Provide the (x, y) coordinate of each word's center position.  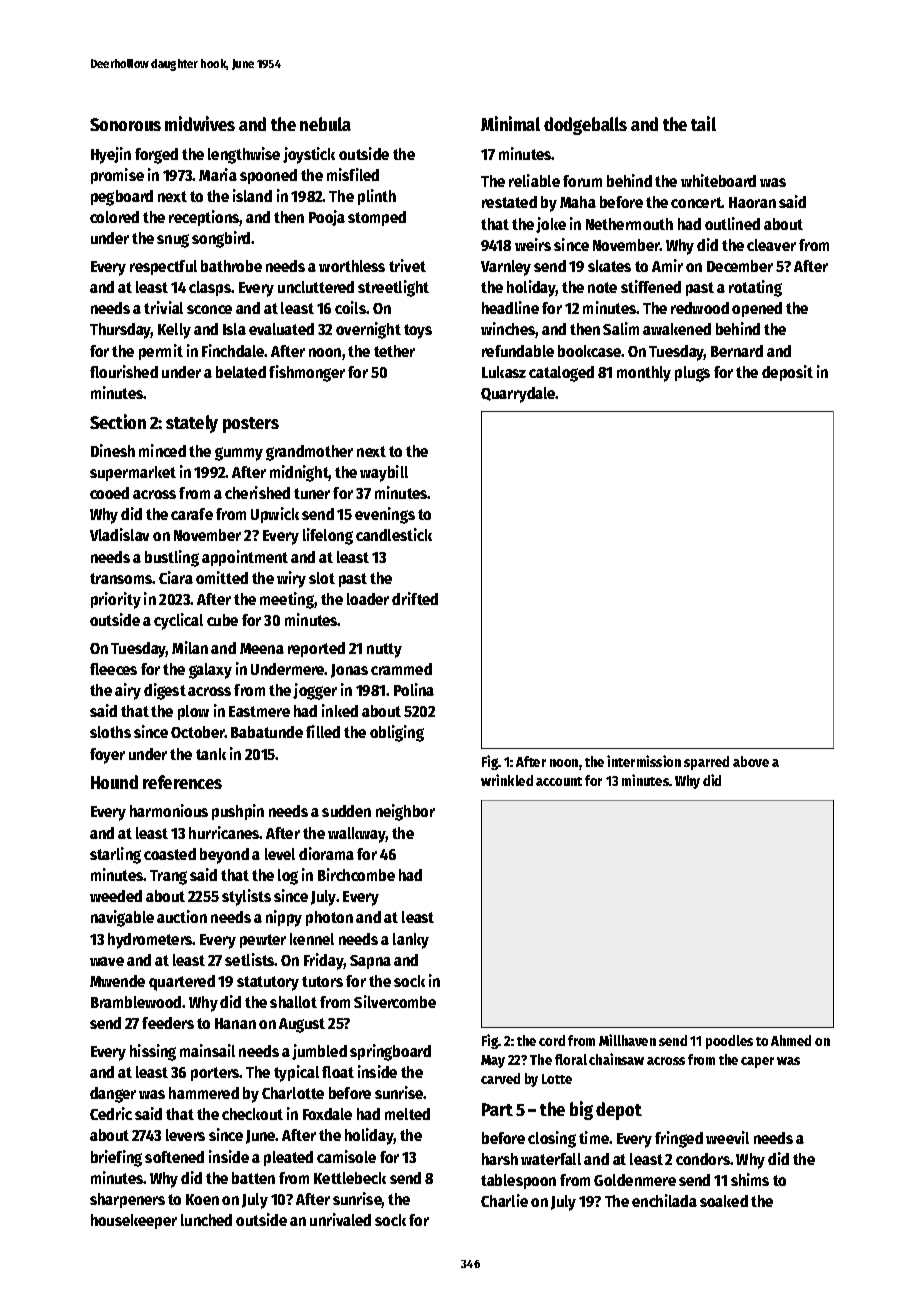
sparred (706, 763)
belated (241, 372)
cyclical (178, 621)
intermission (644, 761)
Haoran (752, 202)
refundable (518, 351)
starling (115, 855)
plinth (377, 197)
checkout (252, 1114)
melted (407, 1114)
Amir (667, 265)
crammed (401, 669)
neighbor (405, 812)
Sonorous (125, 124)
